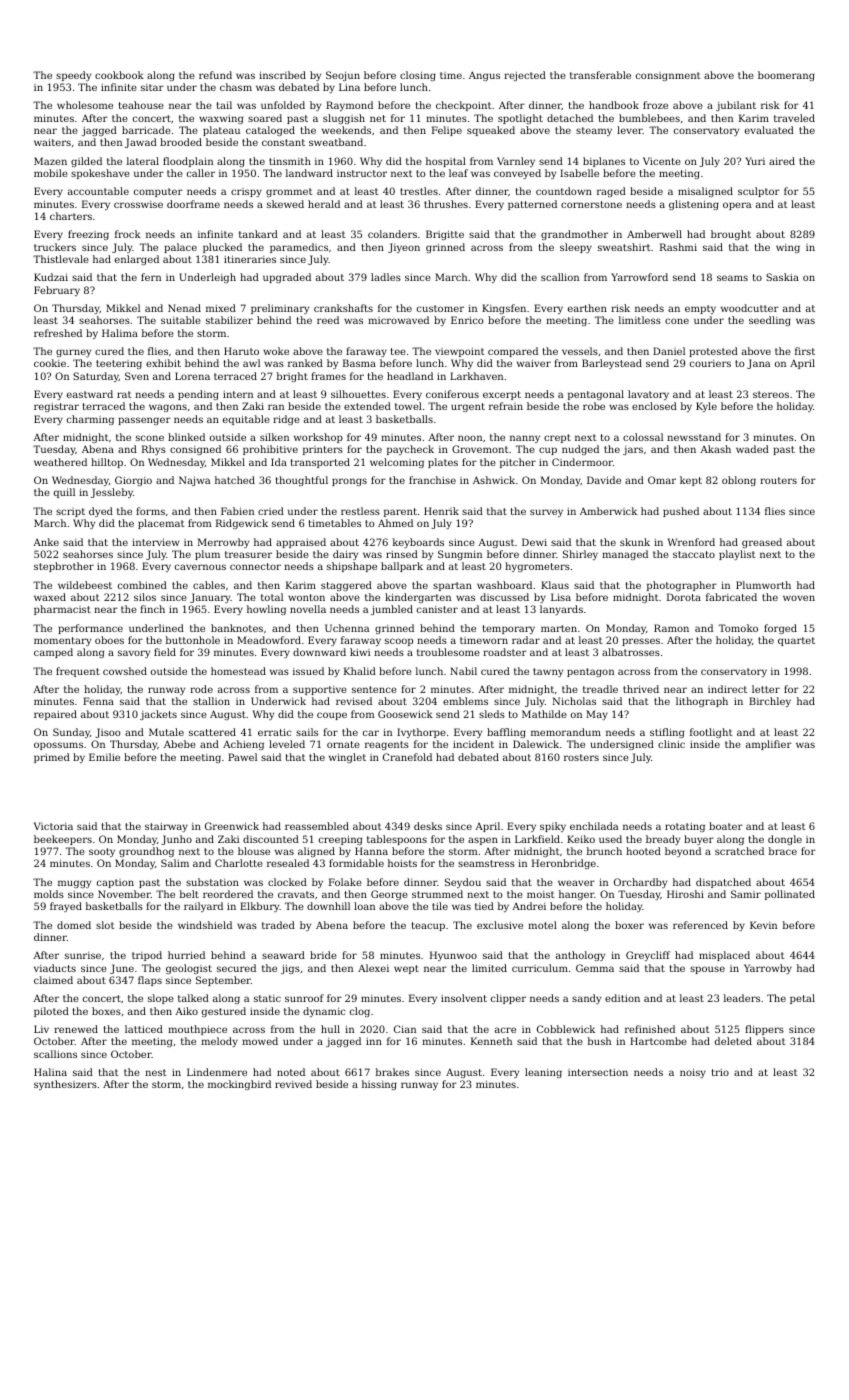  Describe the element at coordinates (418, 76) in the screenshot. I see `closing` at that location.
